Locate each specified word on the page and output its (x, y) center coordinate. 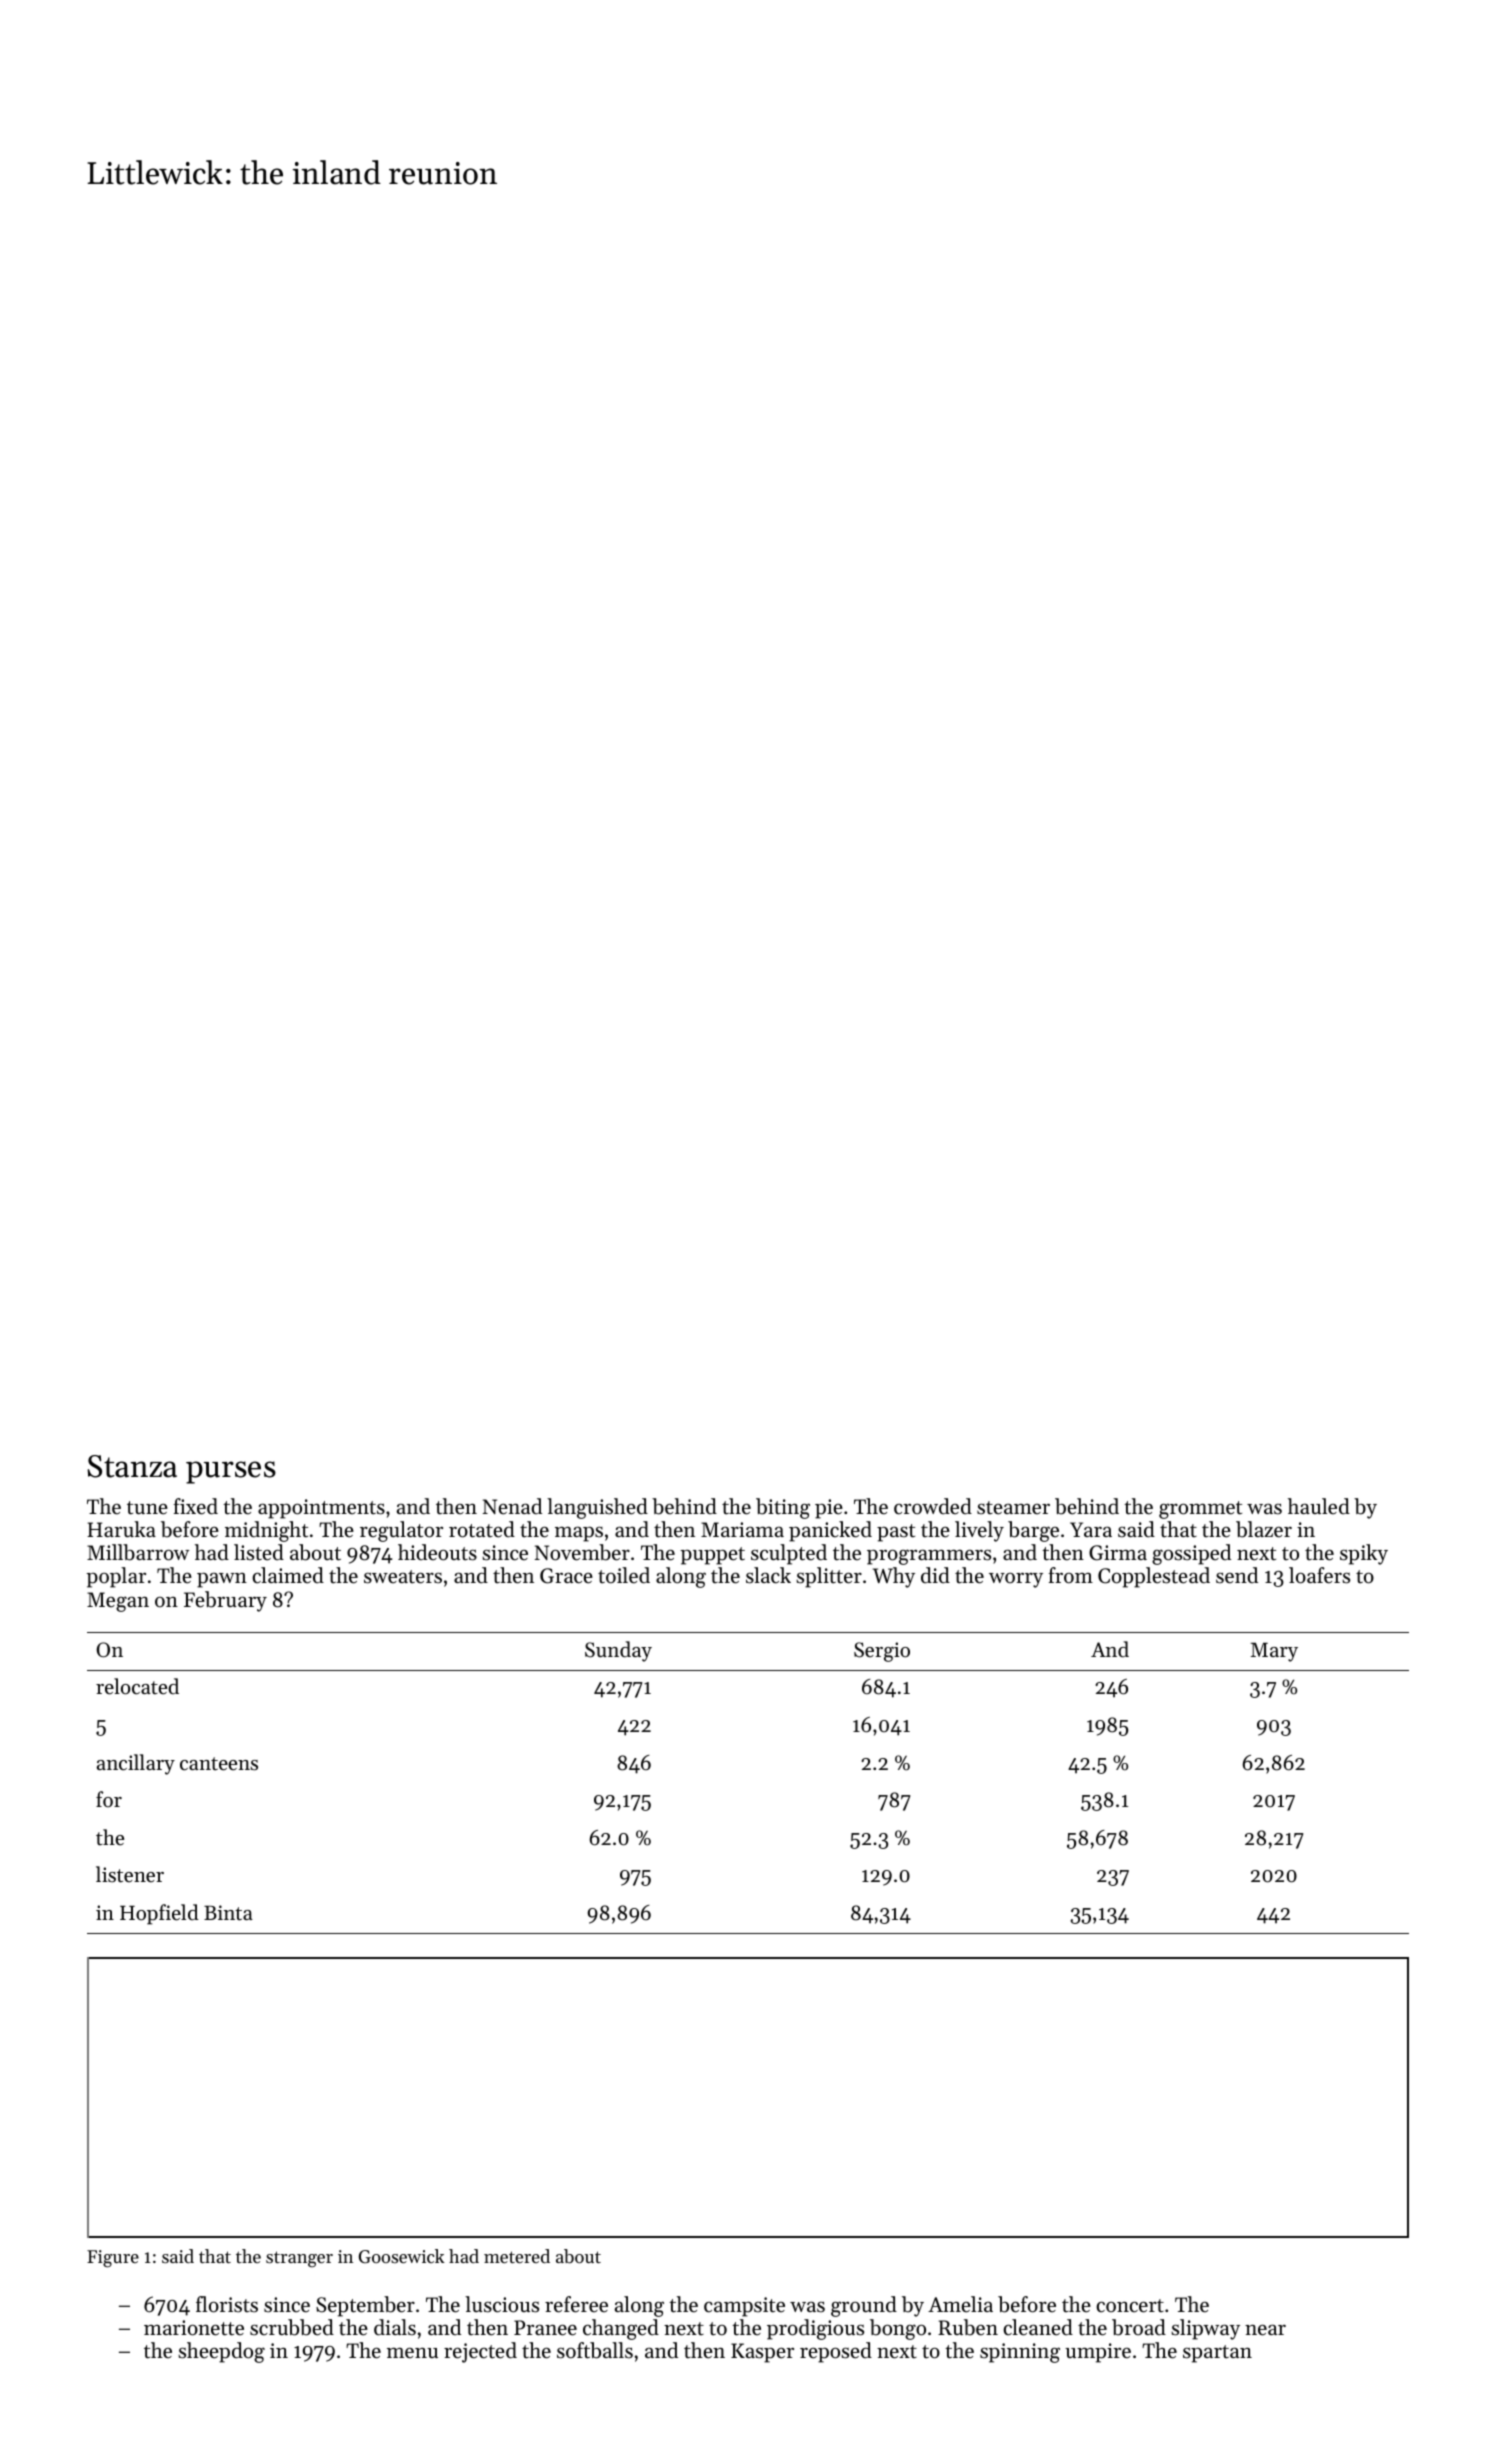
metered (517, 2256)
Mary (1274, 1652)
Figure (113, 2259)
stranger (299, 2259)
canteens (219, 1764)
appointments (321, 1509)
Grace (566, 1576)
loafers (1319, 1575)
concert (1130, 2306)
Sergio (882, 1652)
